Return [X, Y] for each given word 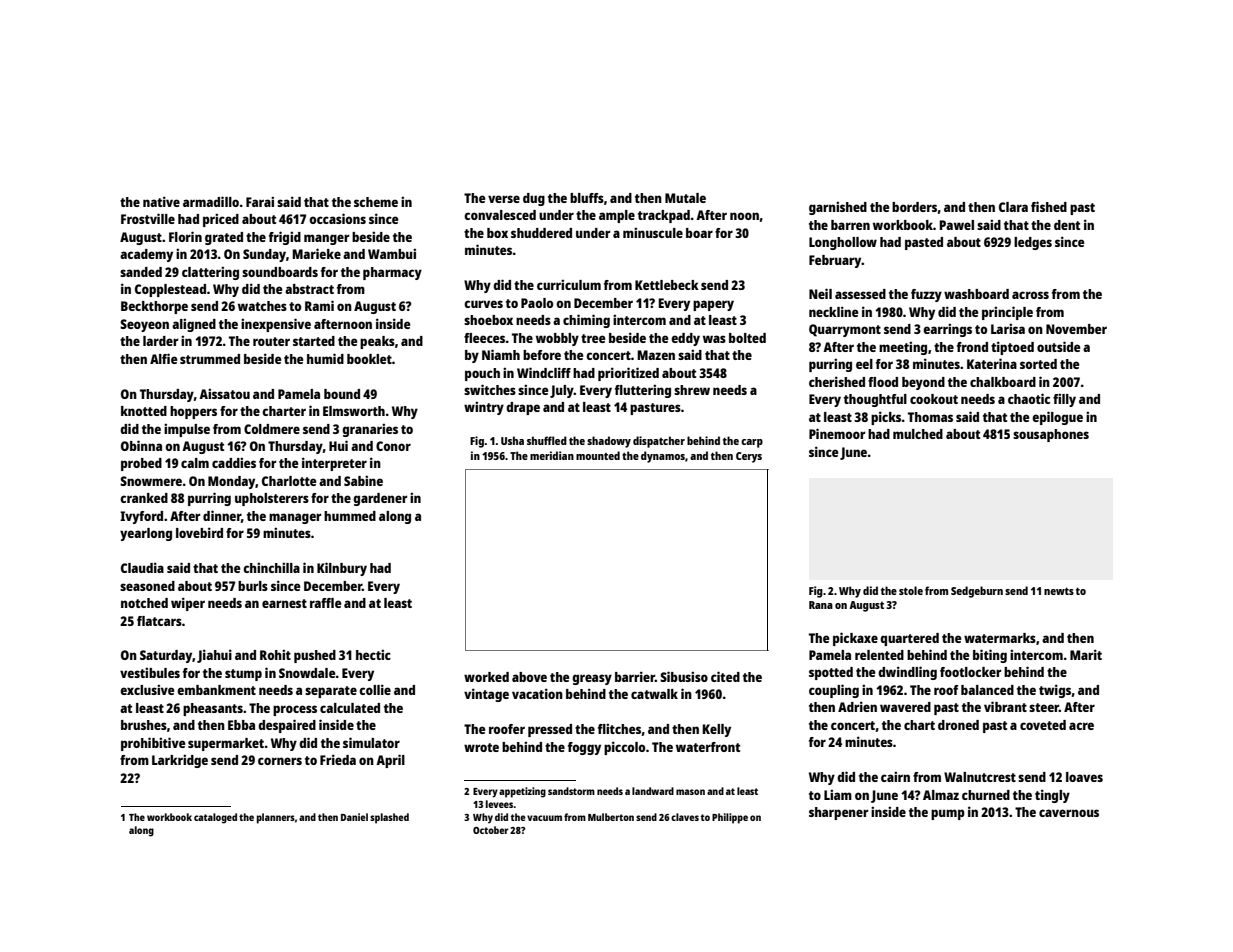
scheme [376, 202]
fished [1049, 206]
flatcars [159, 621]
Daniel [354, 817]
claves [685, 817]
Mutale [685, 198]
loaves [1084, 777]
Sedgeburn [977, 592]
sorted [1038, 364]
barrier [635, 676]
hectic [373, 654]
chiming [586, 321]
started [314, 341]
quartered [909, 639]
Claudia [142, 567]
